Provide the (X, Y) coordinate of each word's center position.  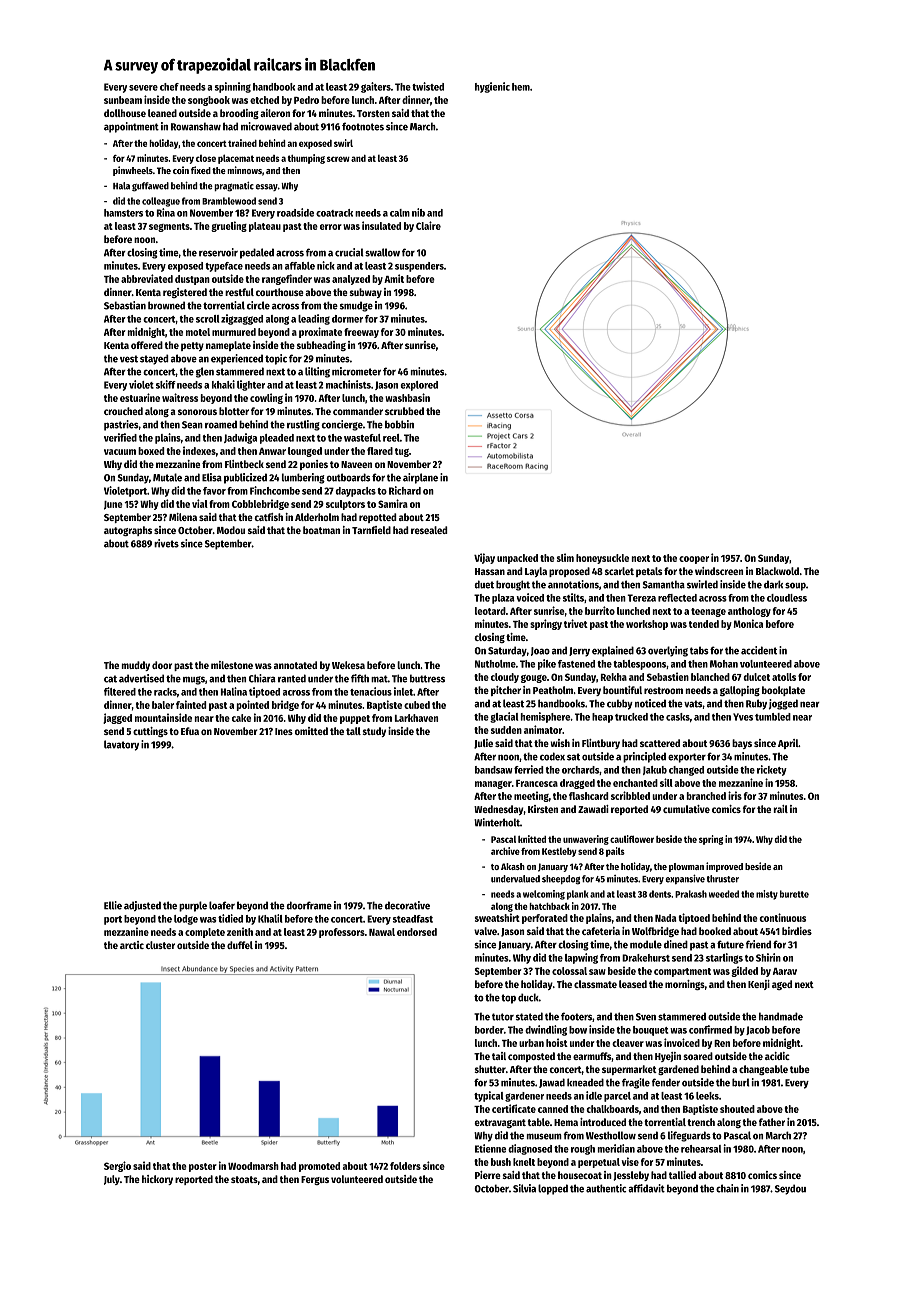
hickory (157, 1180)
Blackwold (777, 571)
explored (419, 386)
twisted (428, 86)
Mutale (167, 477)
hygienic (492, 87)
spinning (233, 87)
